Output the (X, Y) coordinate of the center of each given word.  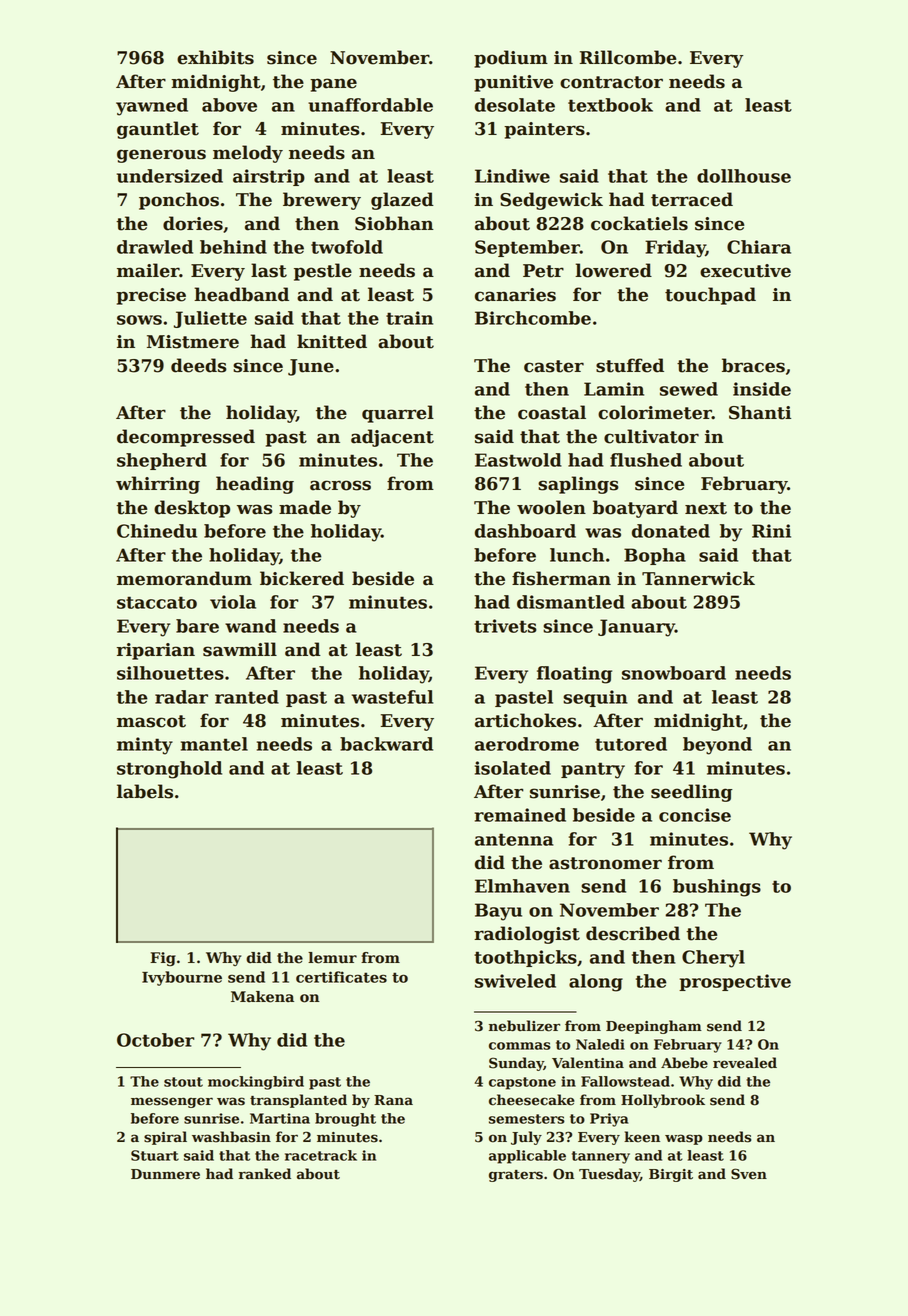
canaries (515, 295)
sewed (689, 389)
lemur (332, 958)
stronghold (169, 770)
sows (139, 320)
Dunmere (165, 1174)
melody (248, 154)
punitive (513, 83)
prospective (735, 982)
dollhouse (744, 176)
